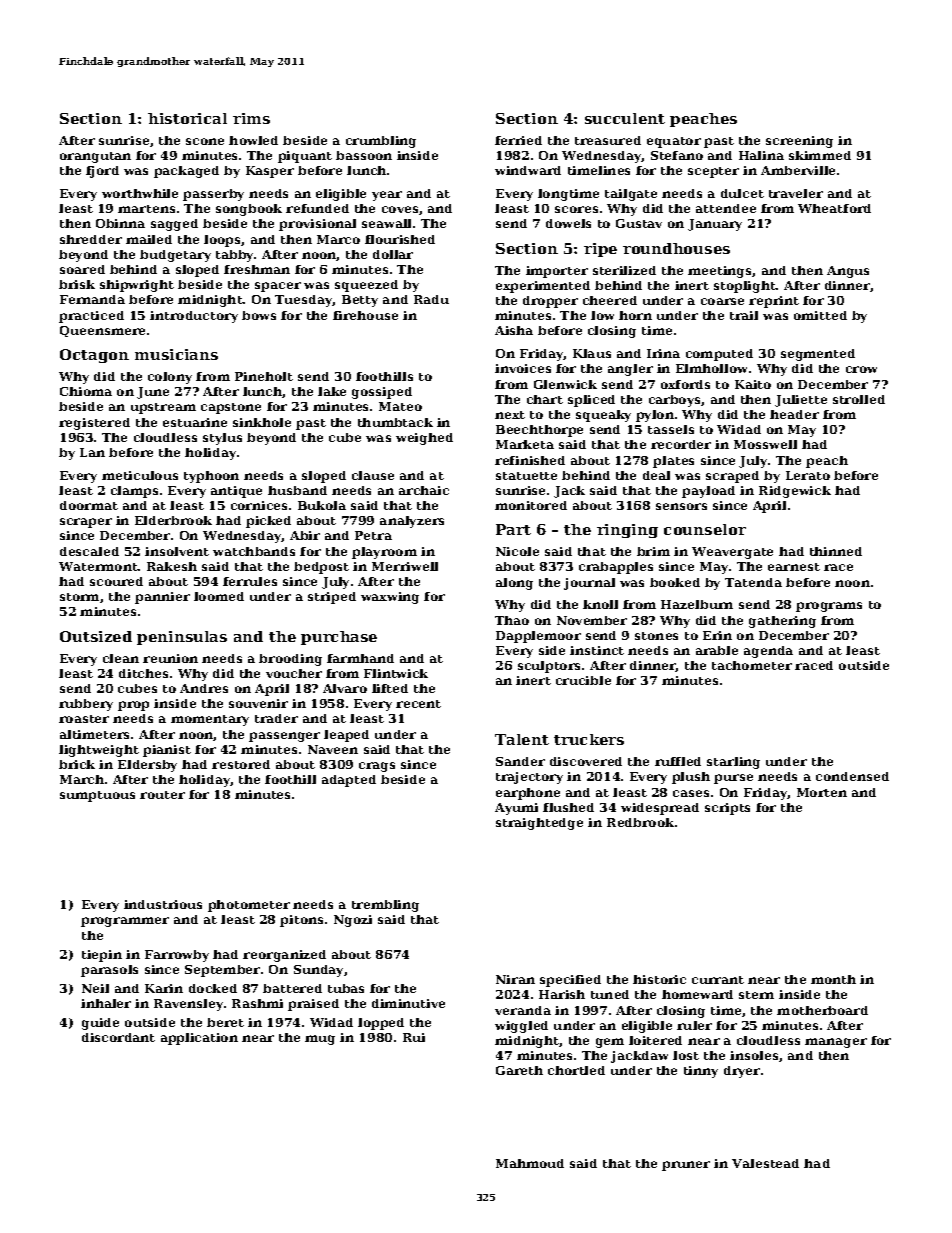 This page has height=1233, width=952. I want to click on knoll, so click(600, 604).
